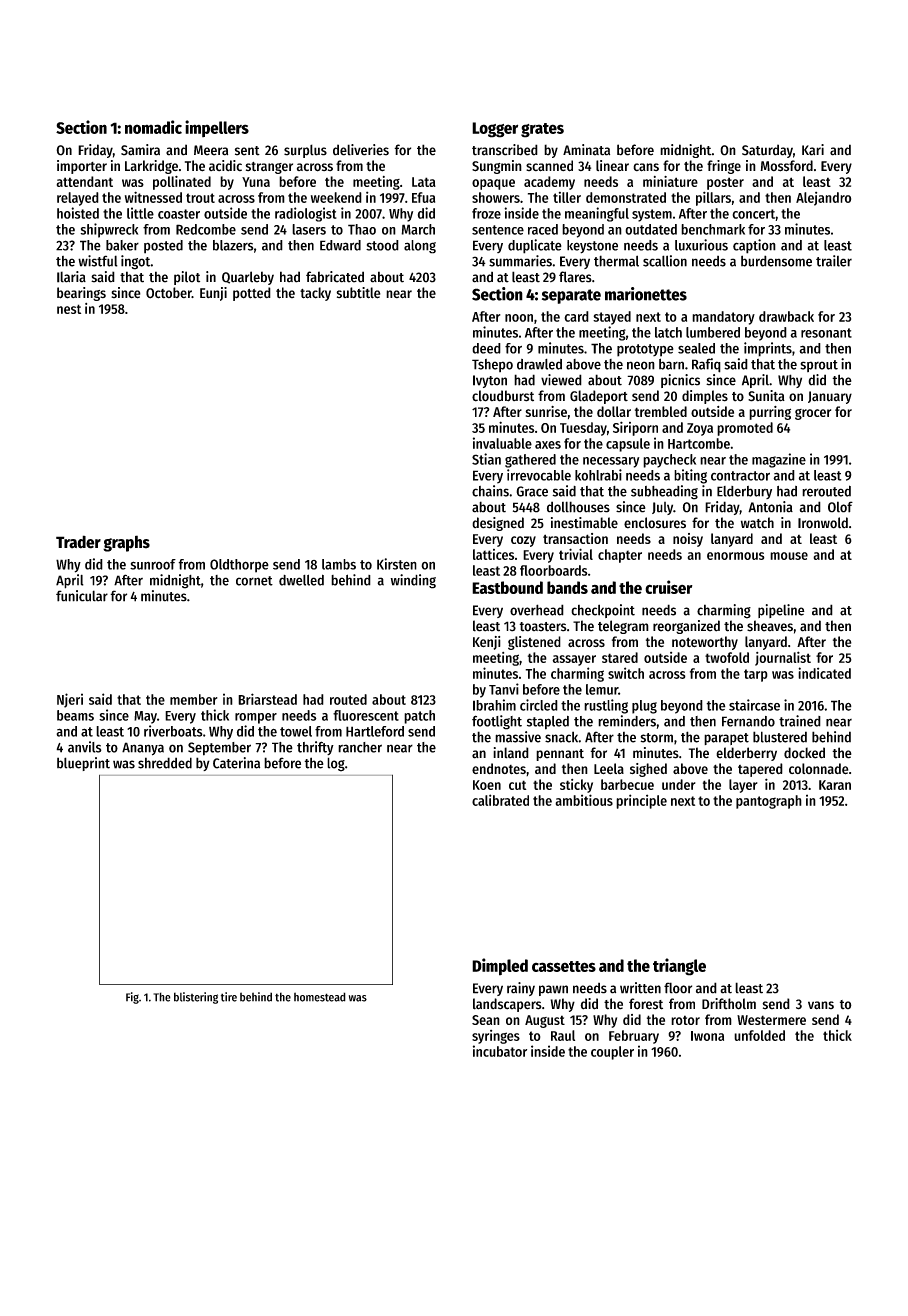 This screenshot has width=908, height=1316. I want to click on docked, so click(804, 753).
